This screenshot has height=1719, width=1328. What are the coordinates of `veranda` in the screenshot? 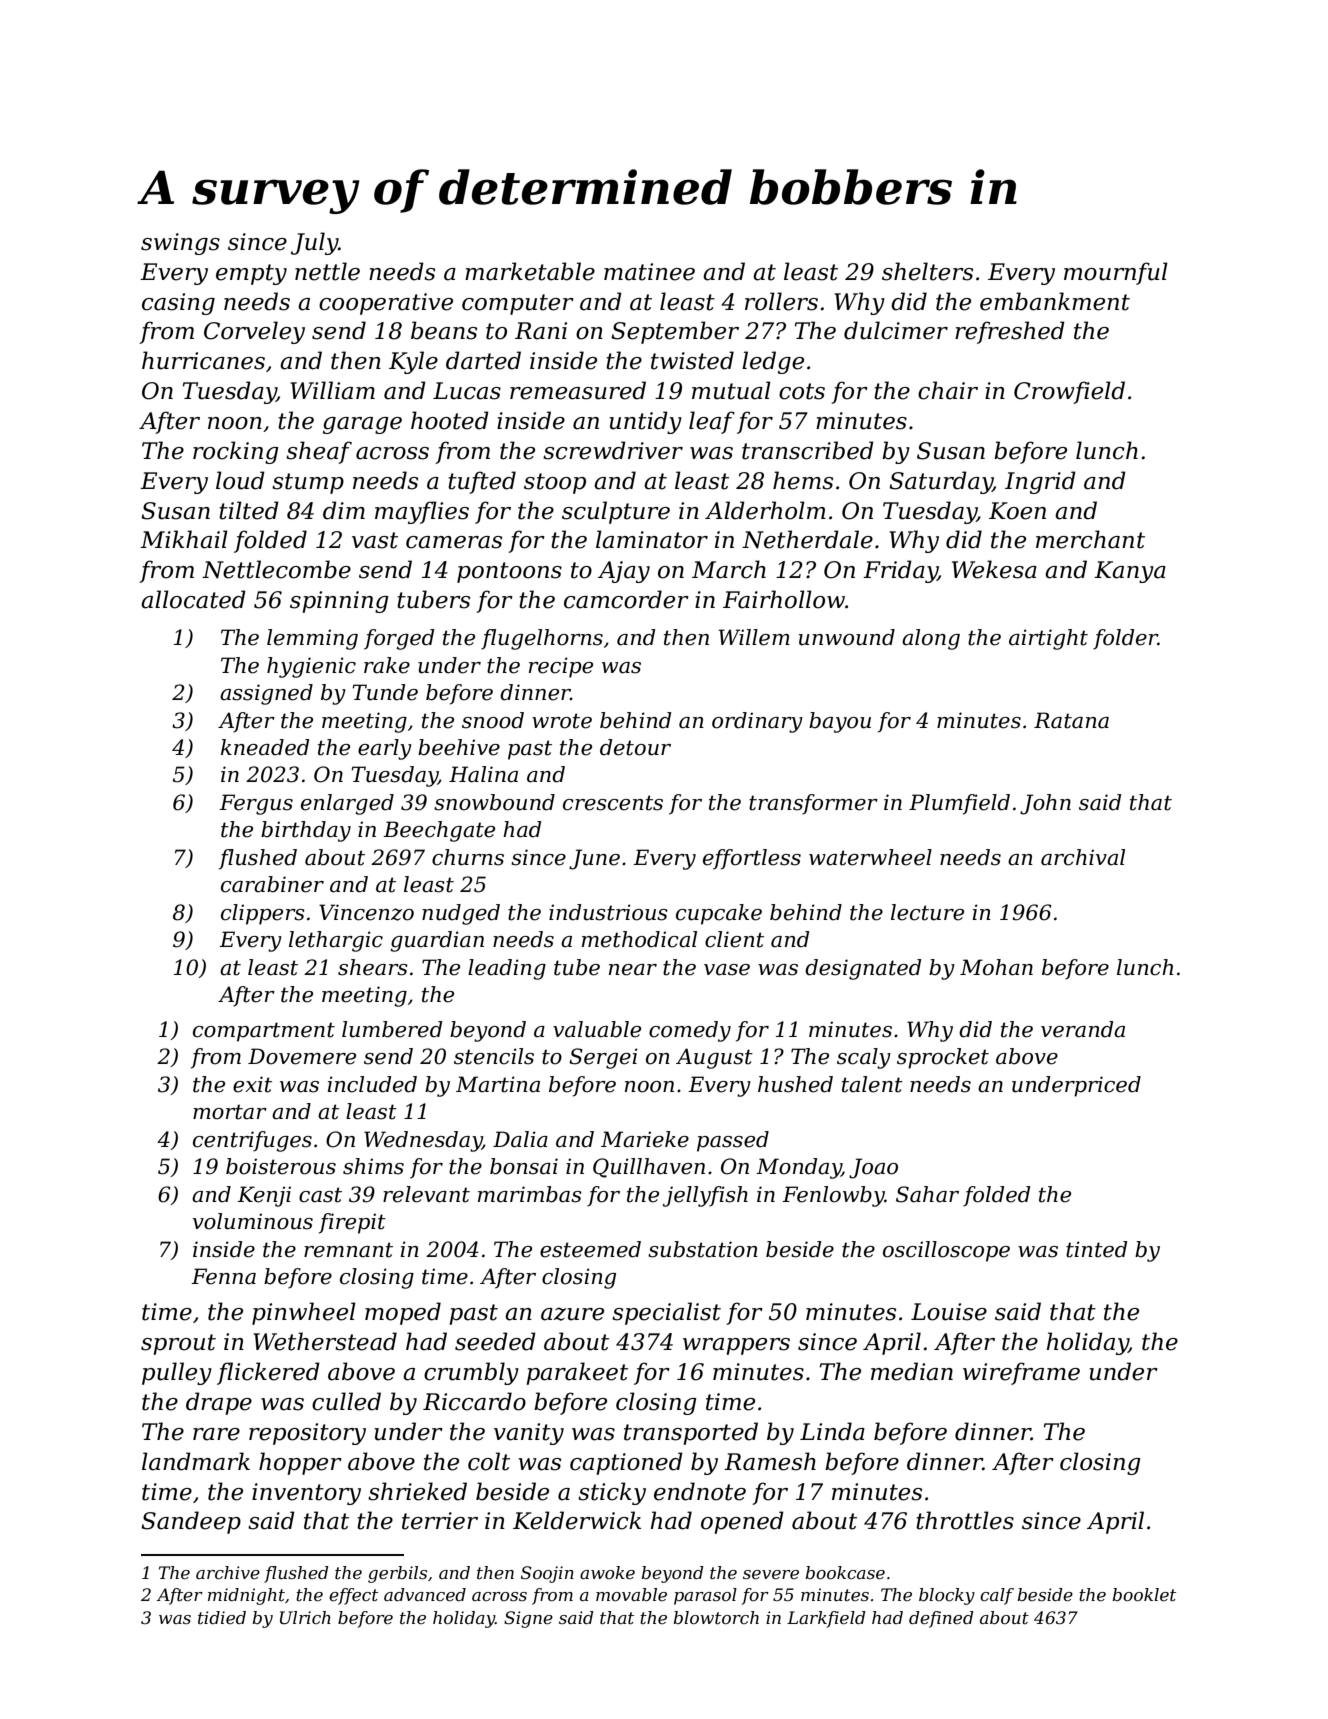 It's located at (1083, 1029).
